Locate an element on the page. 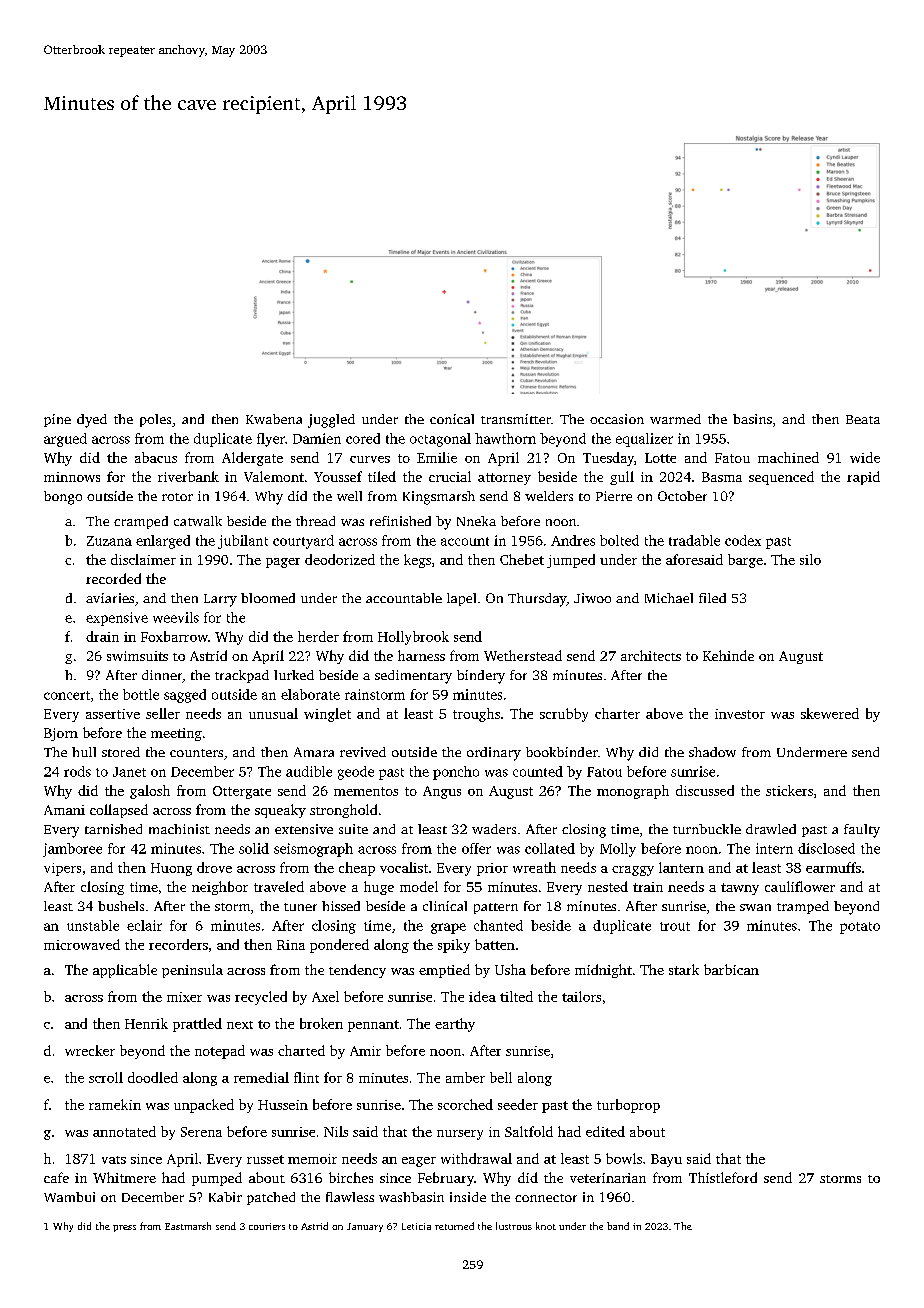 The width and height of the document is (924, 1308). amber is located at coordinates (465, 1077).
